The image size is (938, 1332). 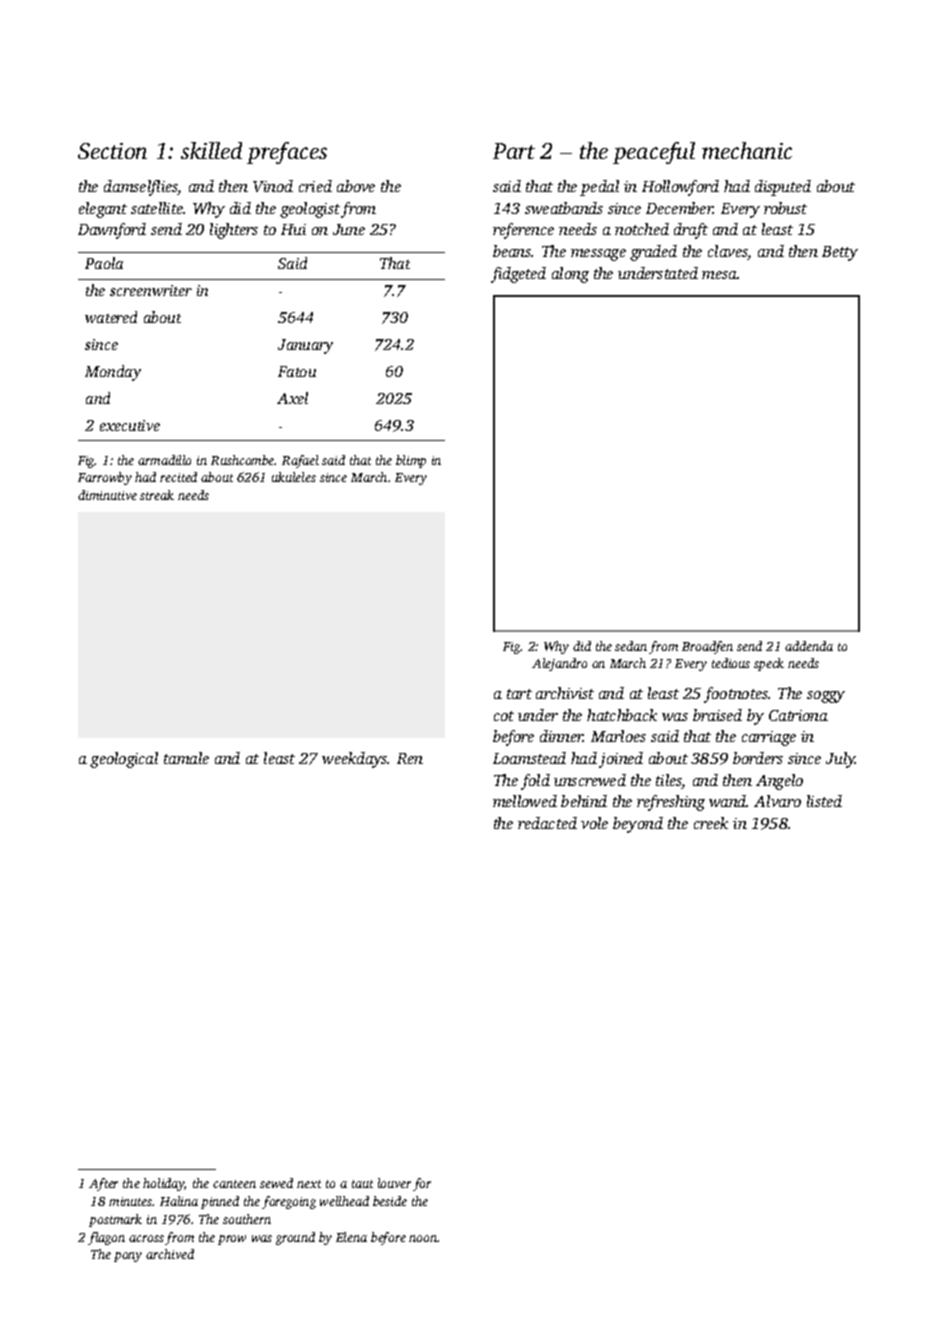 I want to click on archived, so click(x=170, y=1254).
